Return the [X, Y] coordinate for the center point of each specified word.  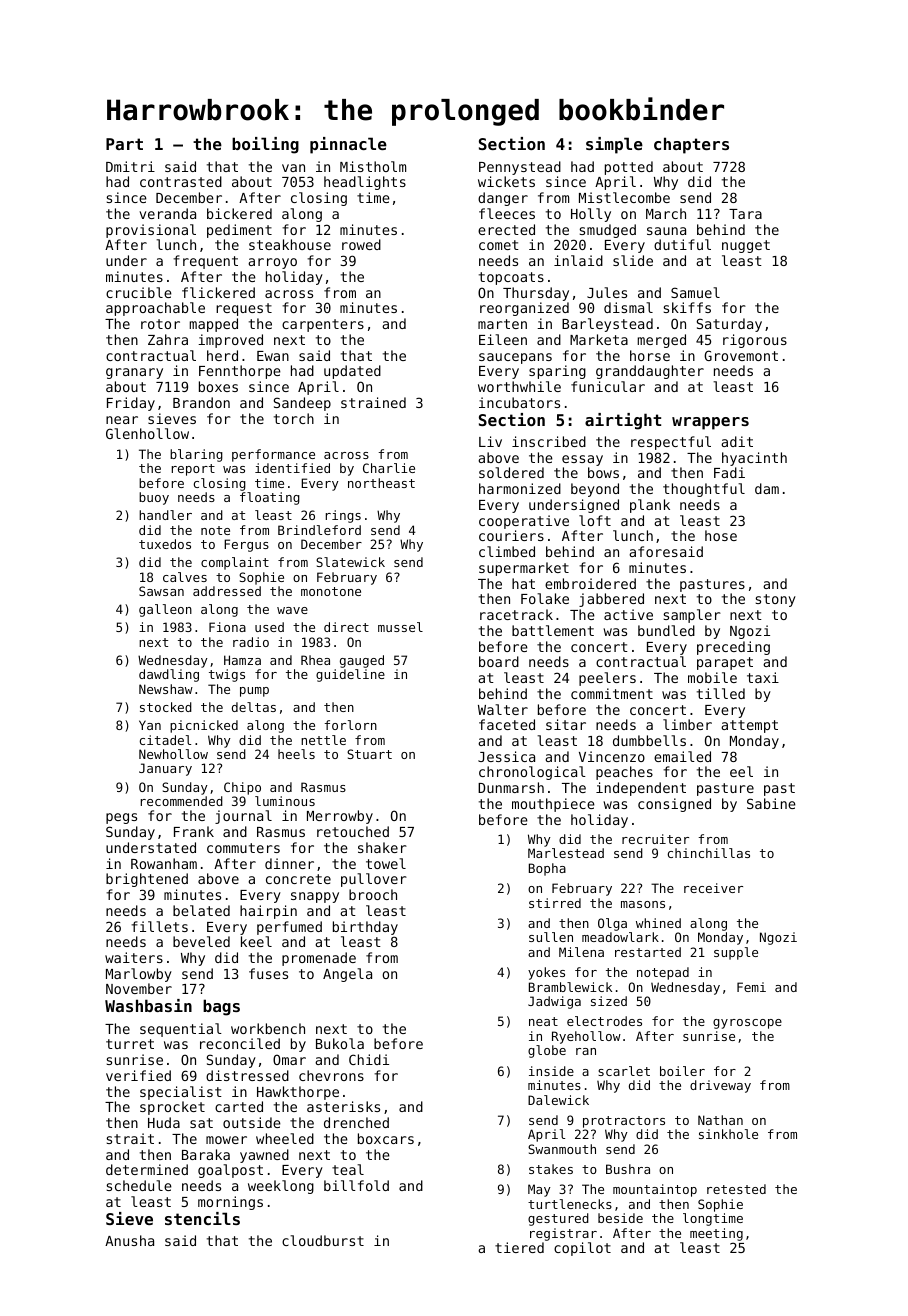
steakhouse [290, 244]
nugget [746, 246]
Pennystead [520, 168]
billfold [356, 1185]
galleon [165, 610]
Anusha [129, 1240]
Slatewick [350, 562]
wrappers [710, 423]
